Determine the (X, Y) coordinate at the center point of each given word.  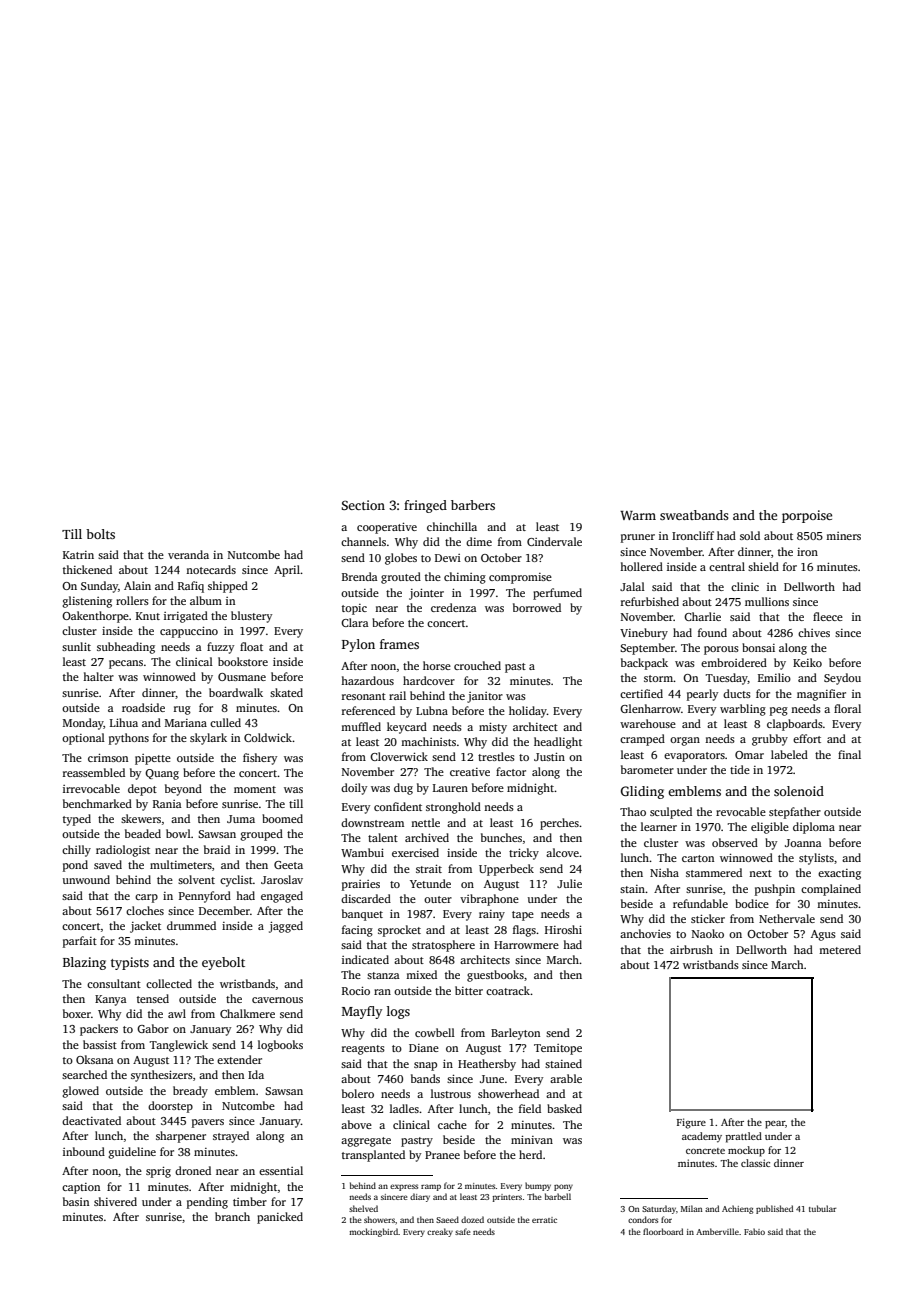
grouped (261, 835)
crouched (477, 665)
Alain (137, 585)
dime (479, 541)
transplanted (373, 1156)
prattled (744, 1137)
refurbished (650, 601)
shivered (115, 1201)
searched (84, 1074)
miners (843, 536)
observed (735, 842)
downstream (372, 822)
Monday (83, 724)
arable (566, 1078)
